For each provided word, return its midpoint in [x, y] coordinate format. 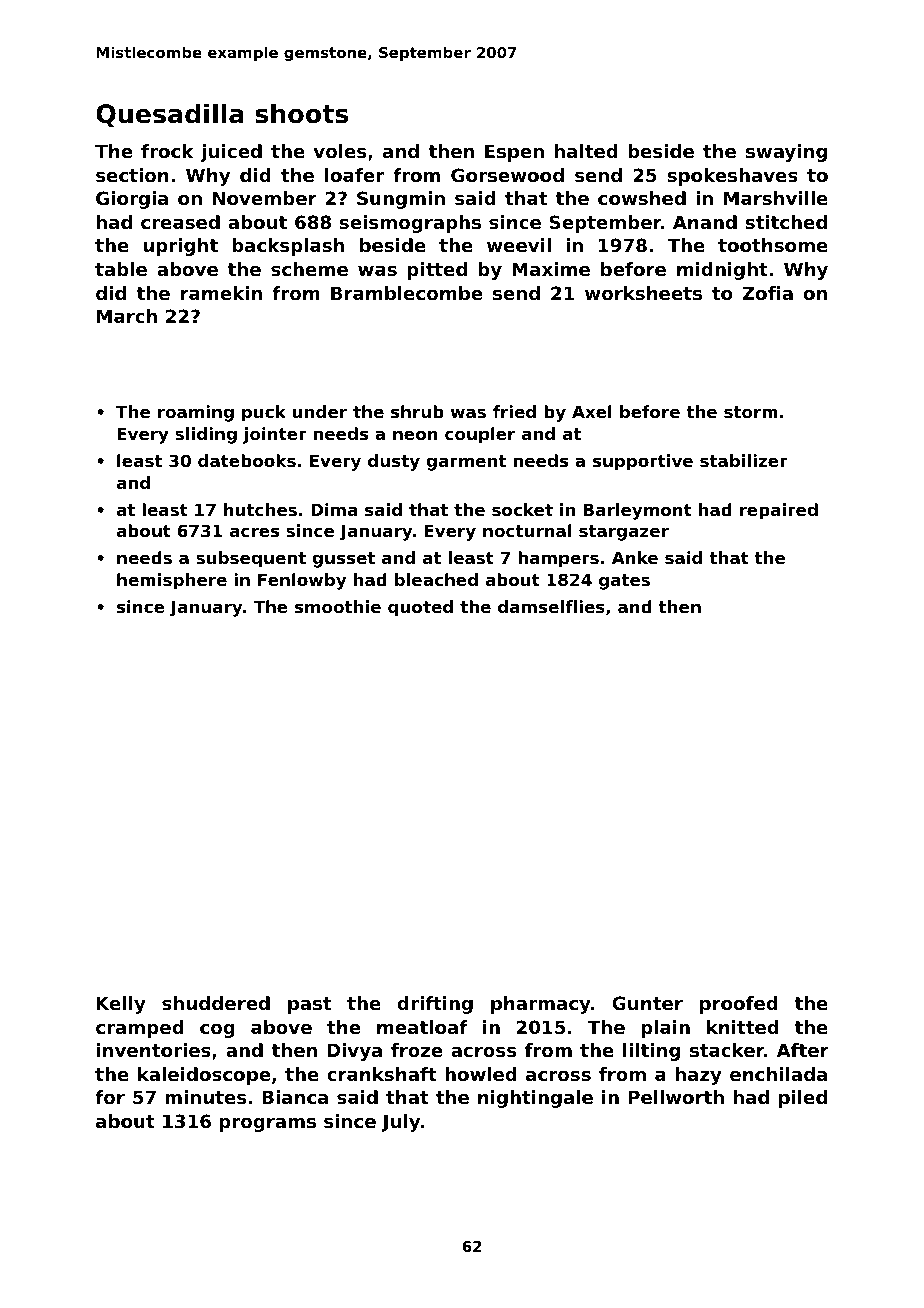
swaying [786, 153]
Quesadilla [170, 115]
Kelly [121, 1005]
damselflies [551, 606]
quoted [420, 608]
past [309, 1005]
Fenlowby [302, 581]
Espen [514, 153]
